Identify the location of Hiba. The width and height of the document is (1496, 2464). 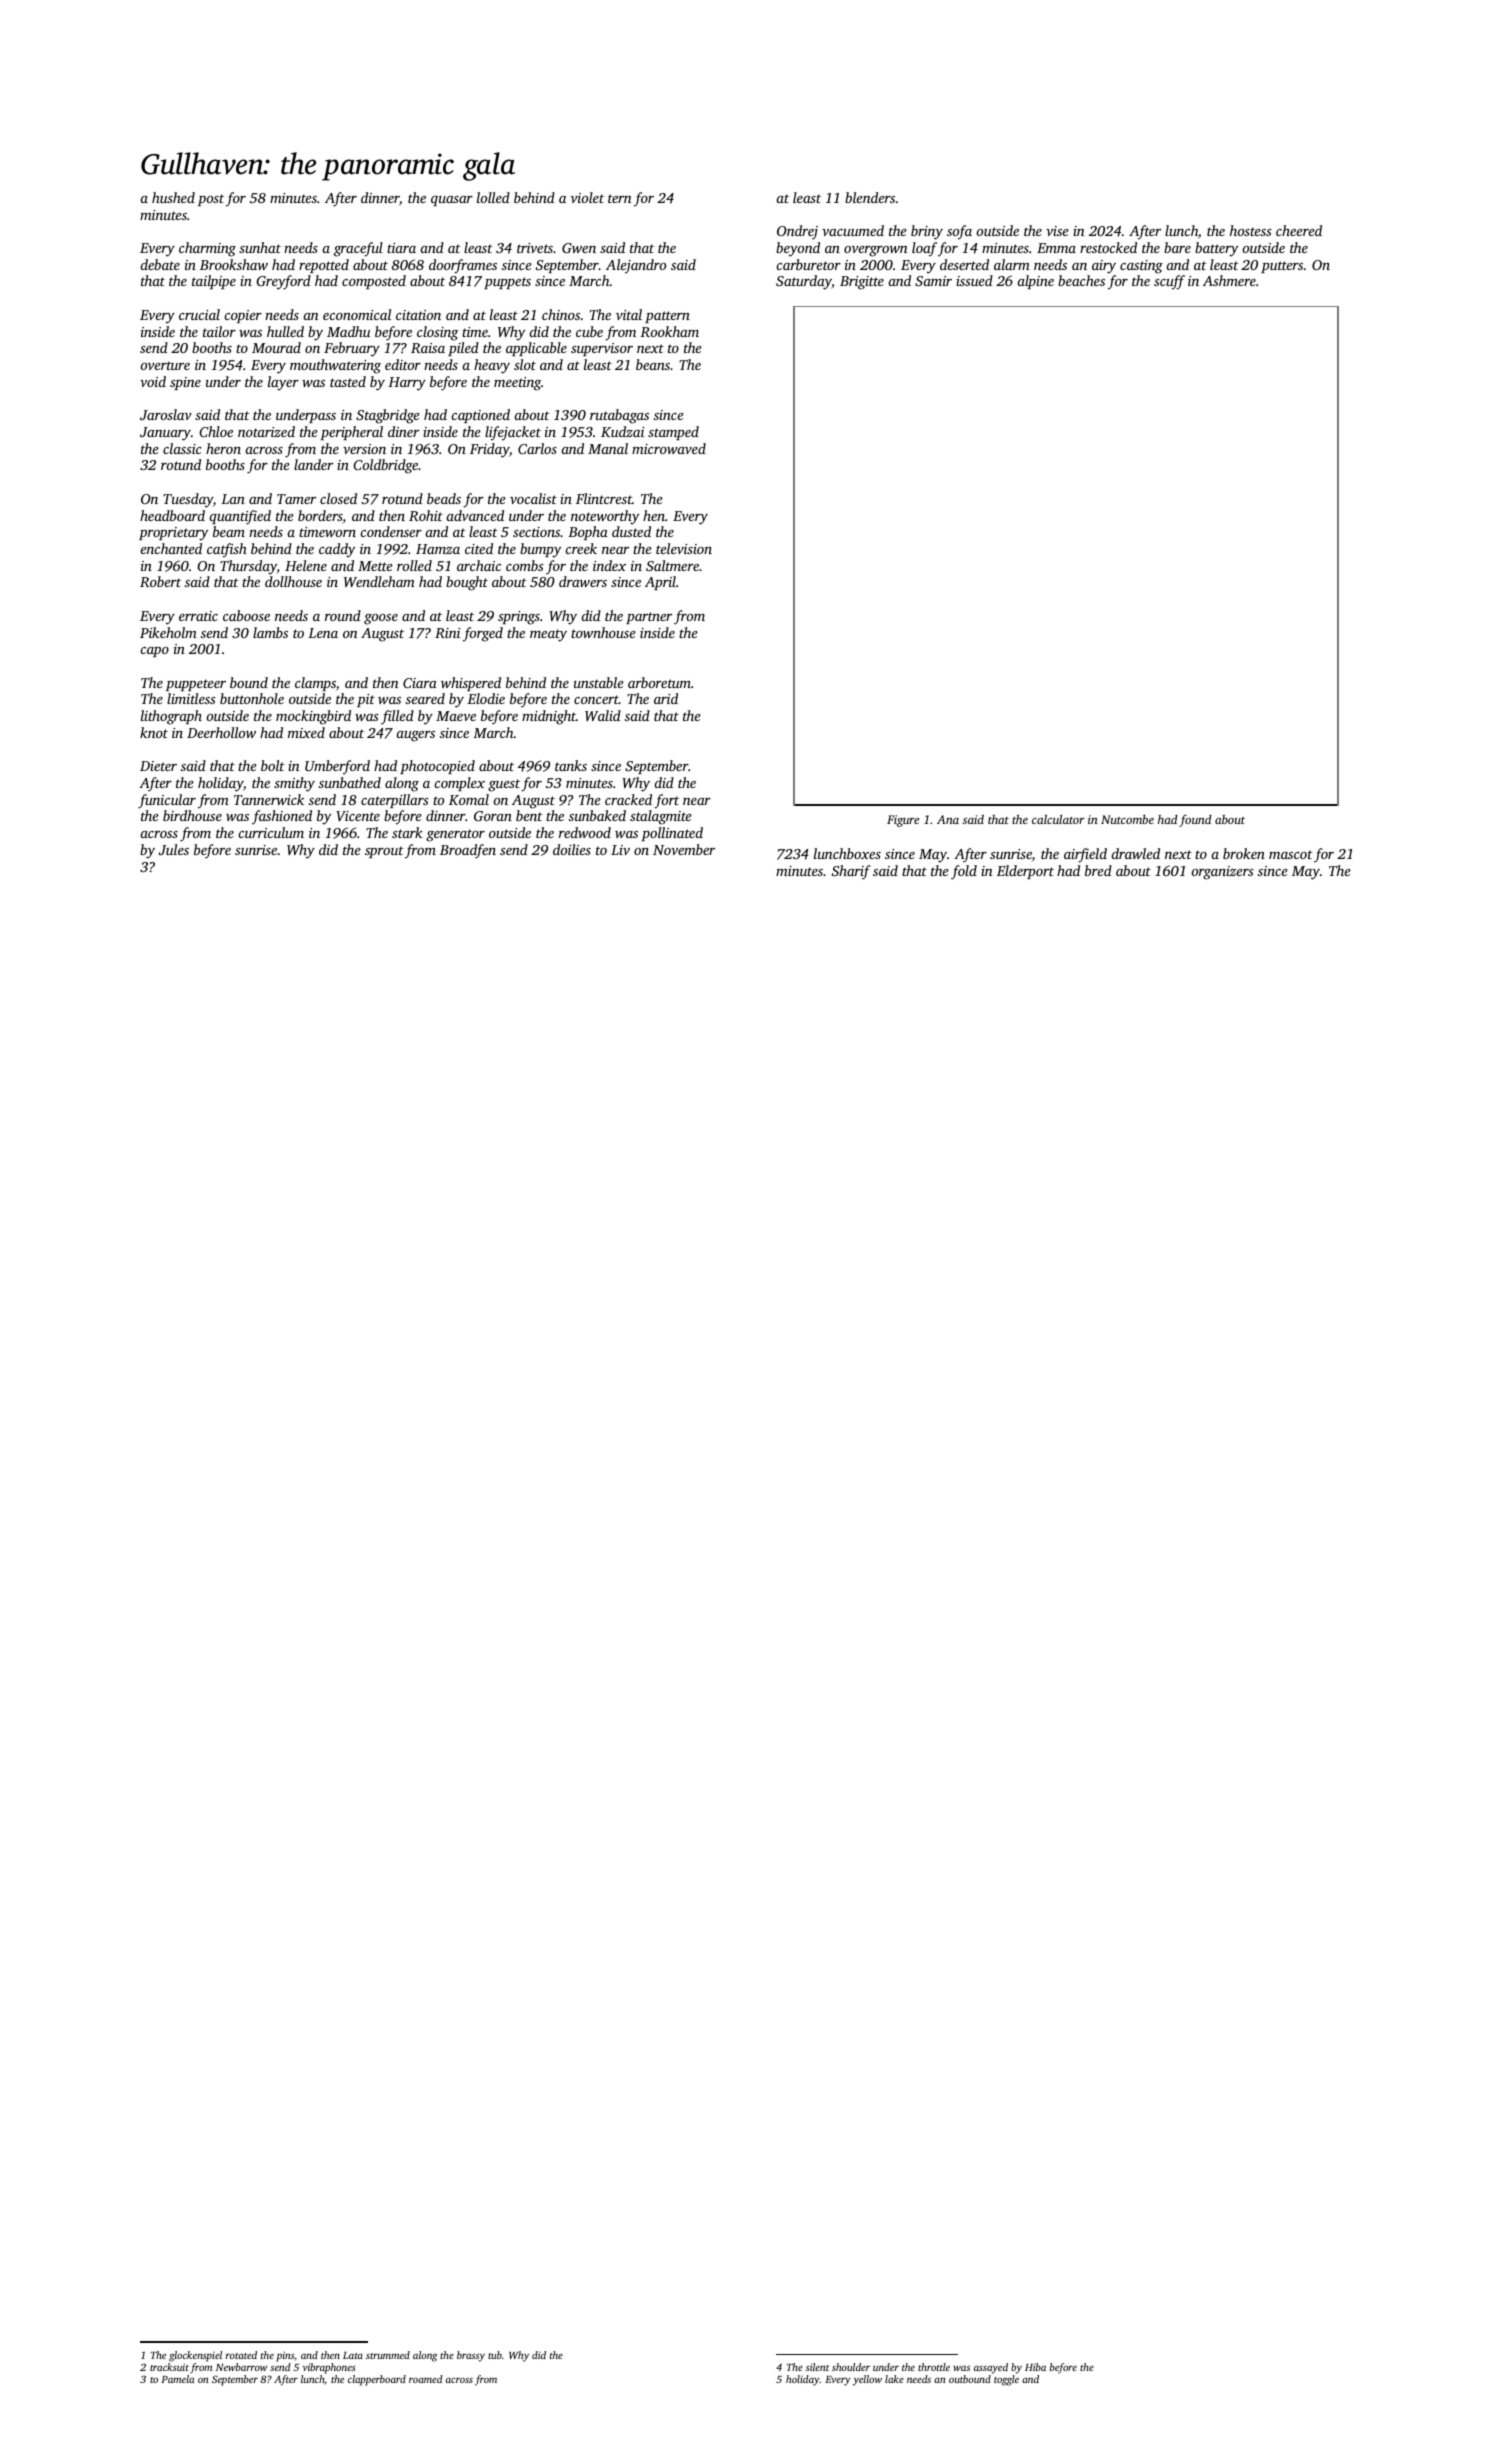
(1035, 2367).
